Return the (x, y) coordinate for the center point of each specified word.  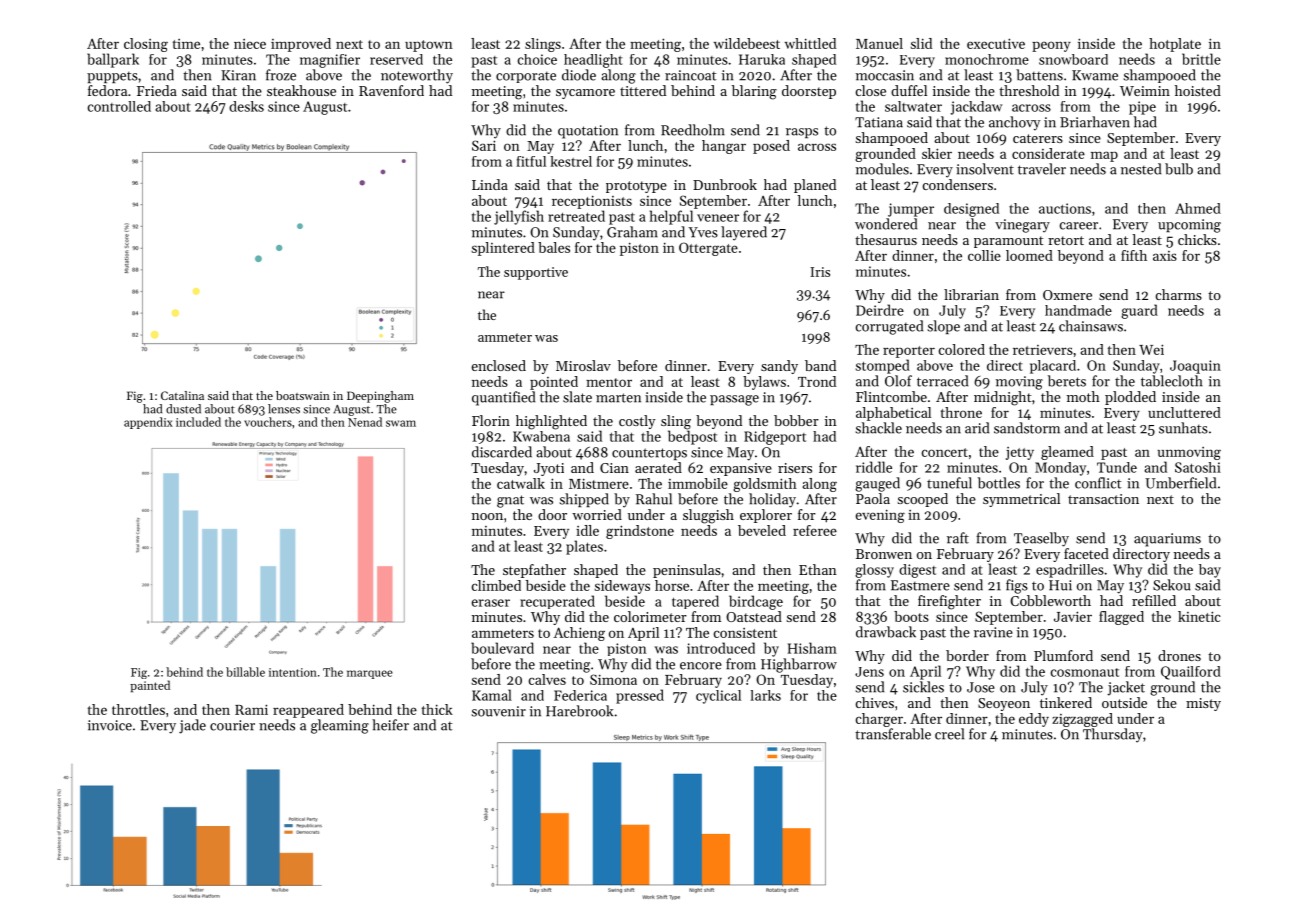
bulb (1179, 169)
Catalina (182, 395)
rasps (802, 133)
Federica (580, 695)
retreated (576, 216)
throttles (138, 709)
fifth (1134, 255)
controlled (119, 106)
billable (245, 672)
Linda (490, 184)
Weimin (1145, 91)
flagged (1121, 618)
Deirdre (880, 310)
